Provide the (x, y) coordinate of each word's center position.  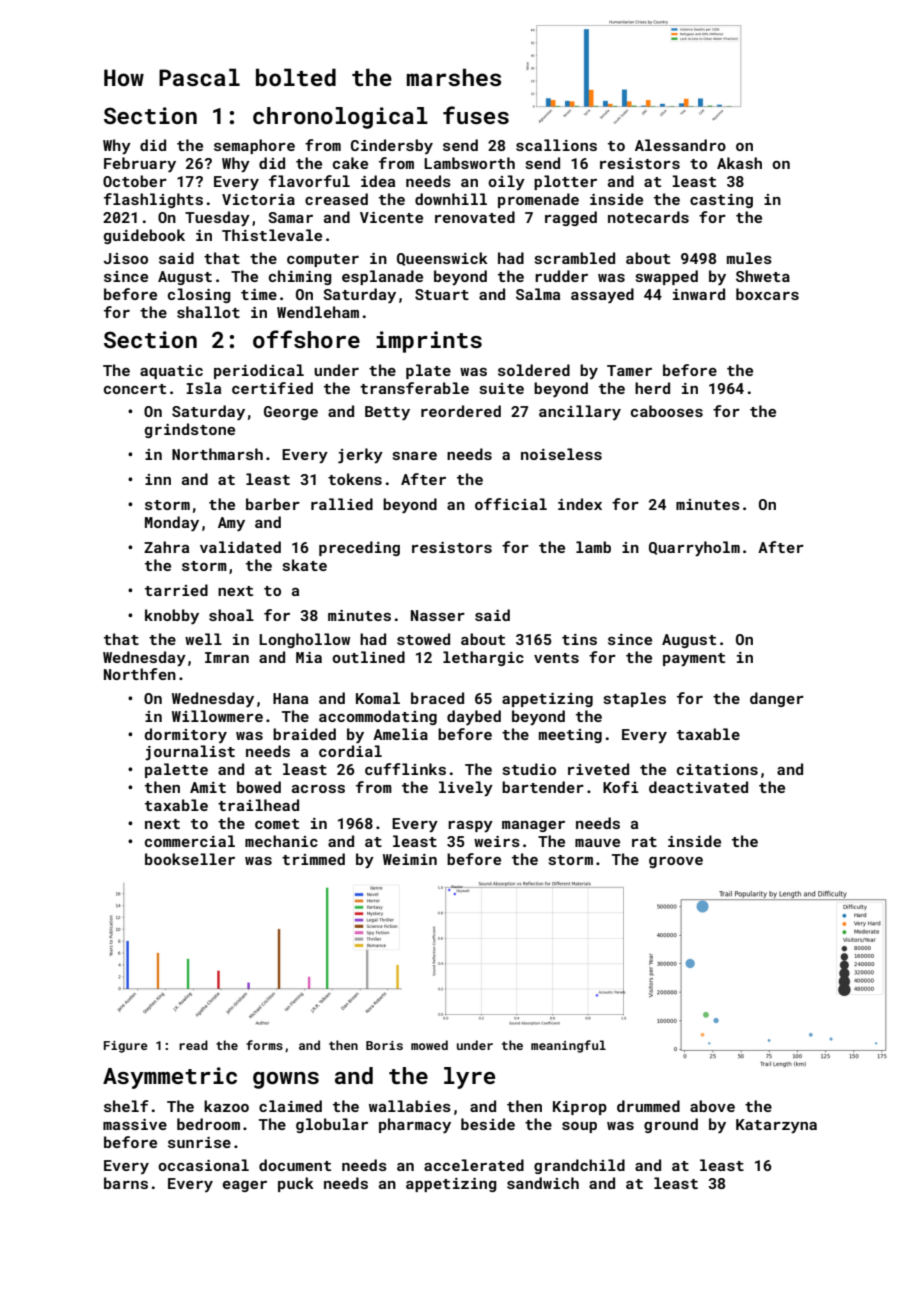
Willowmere (217, 716)
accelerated (474, 1165)
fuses (476, 115)
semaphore (254, 146)
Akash (739, 163)
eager (245, 1186)
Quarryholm (694, 549)
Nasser (438, 615)
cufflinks (405, 769)
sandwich (543, 1183)
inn (158, 479)
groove (676, 862)
